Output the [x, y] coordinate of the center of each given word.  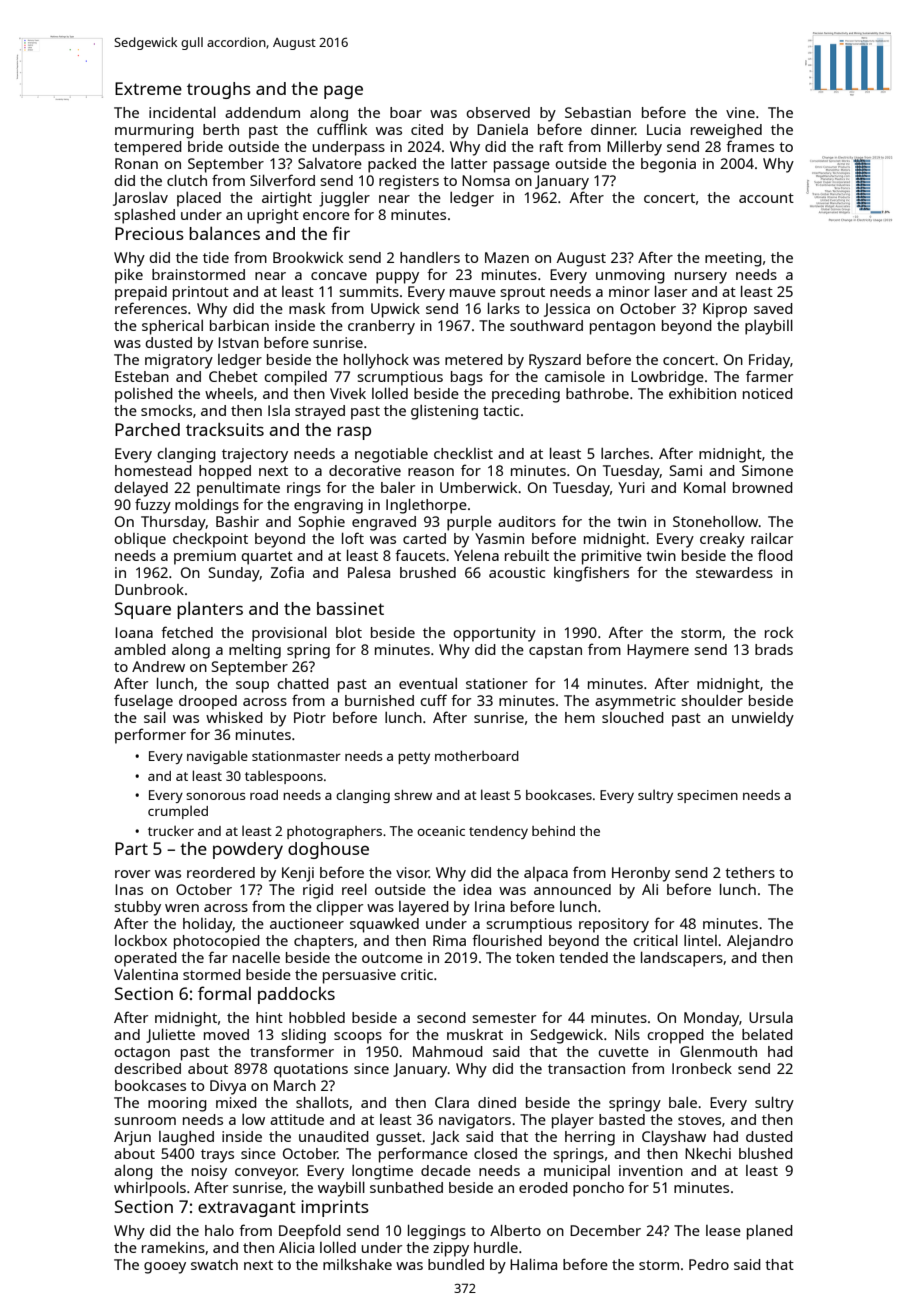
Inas [129, 889]
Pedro [709, 1264]
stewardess [734, 572]
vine [740, 112]
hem [580, 717]
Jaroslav [140, 199]
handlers [430, 257]
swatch [214, 1264]
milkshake [357, 1264]
